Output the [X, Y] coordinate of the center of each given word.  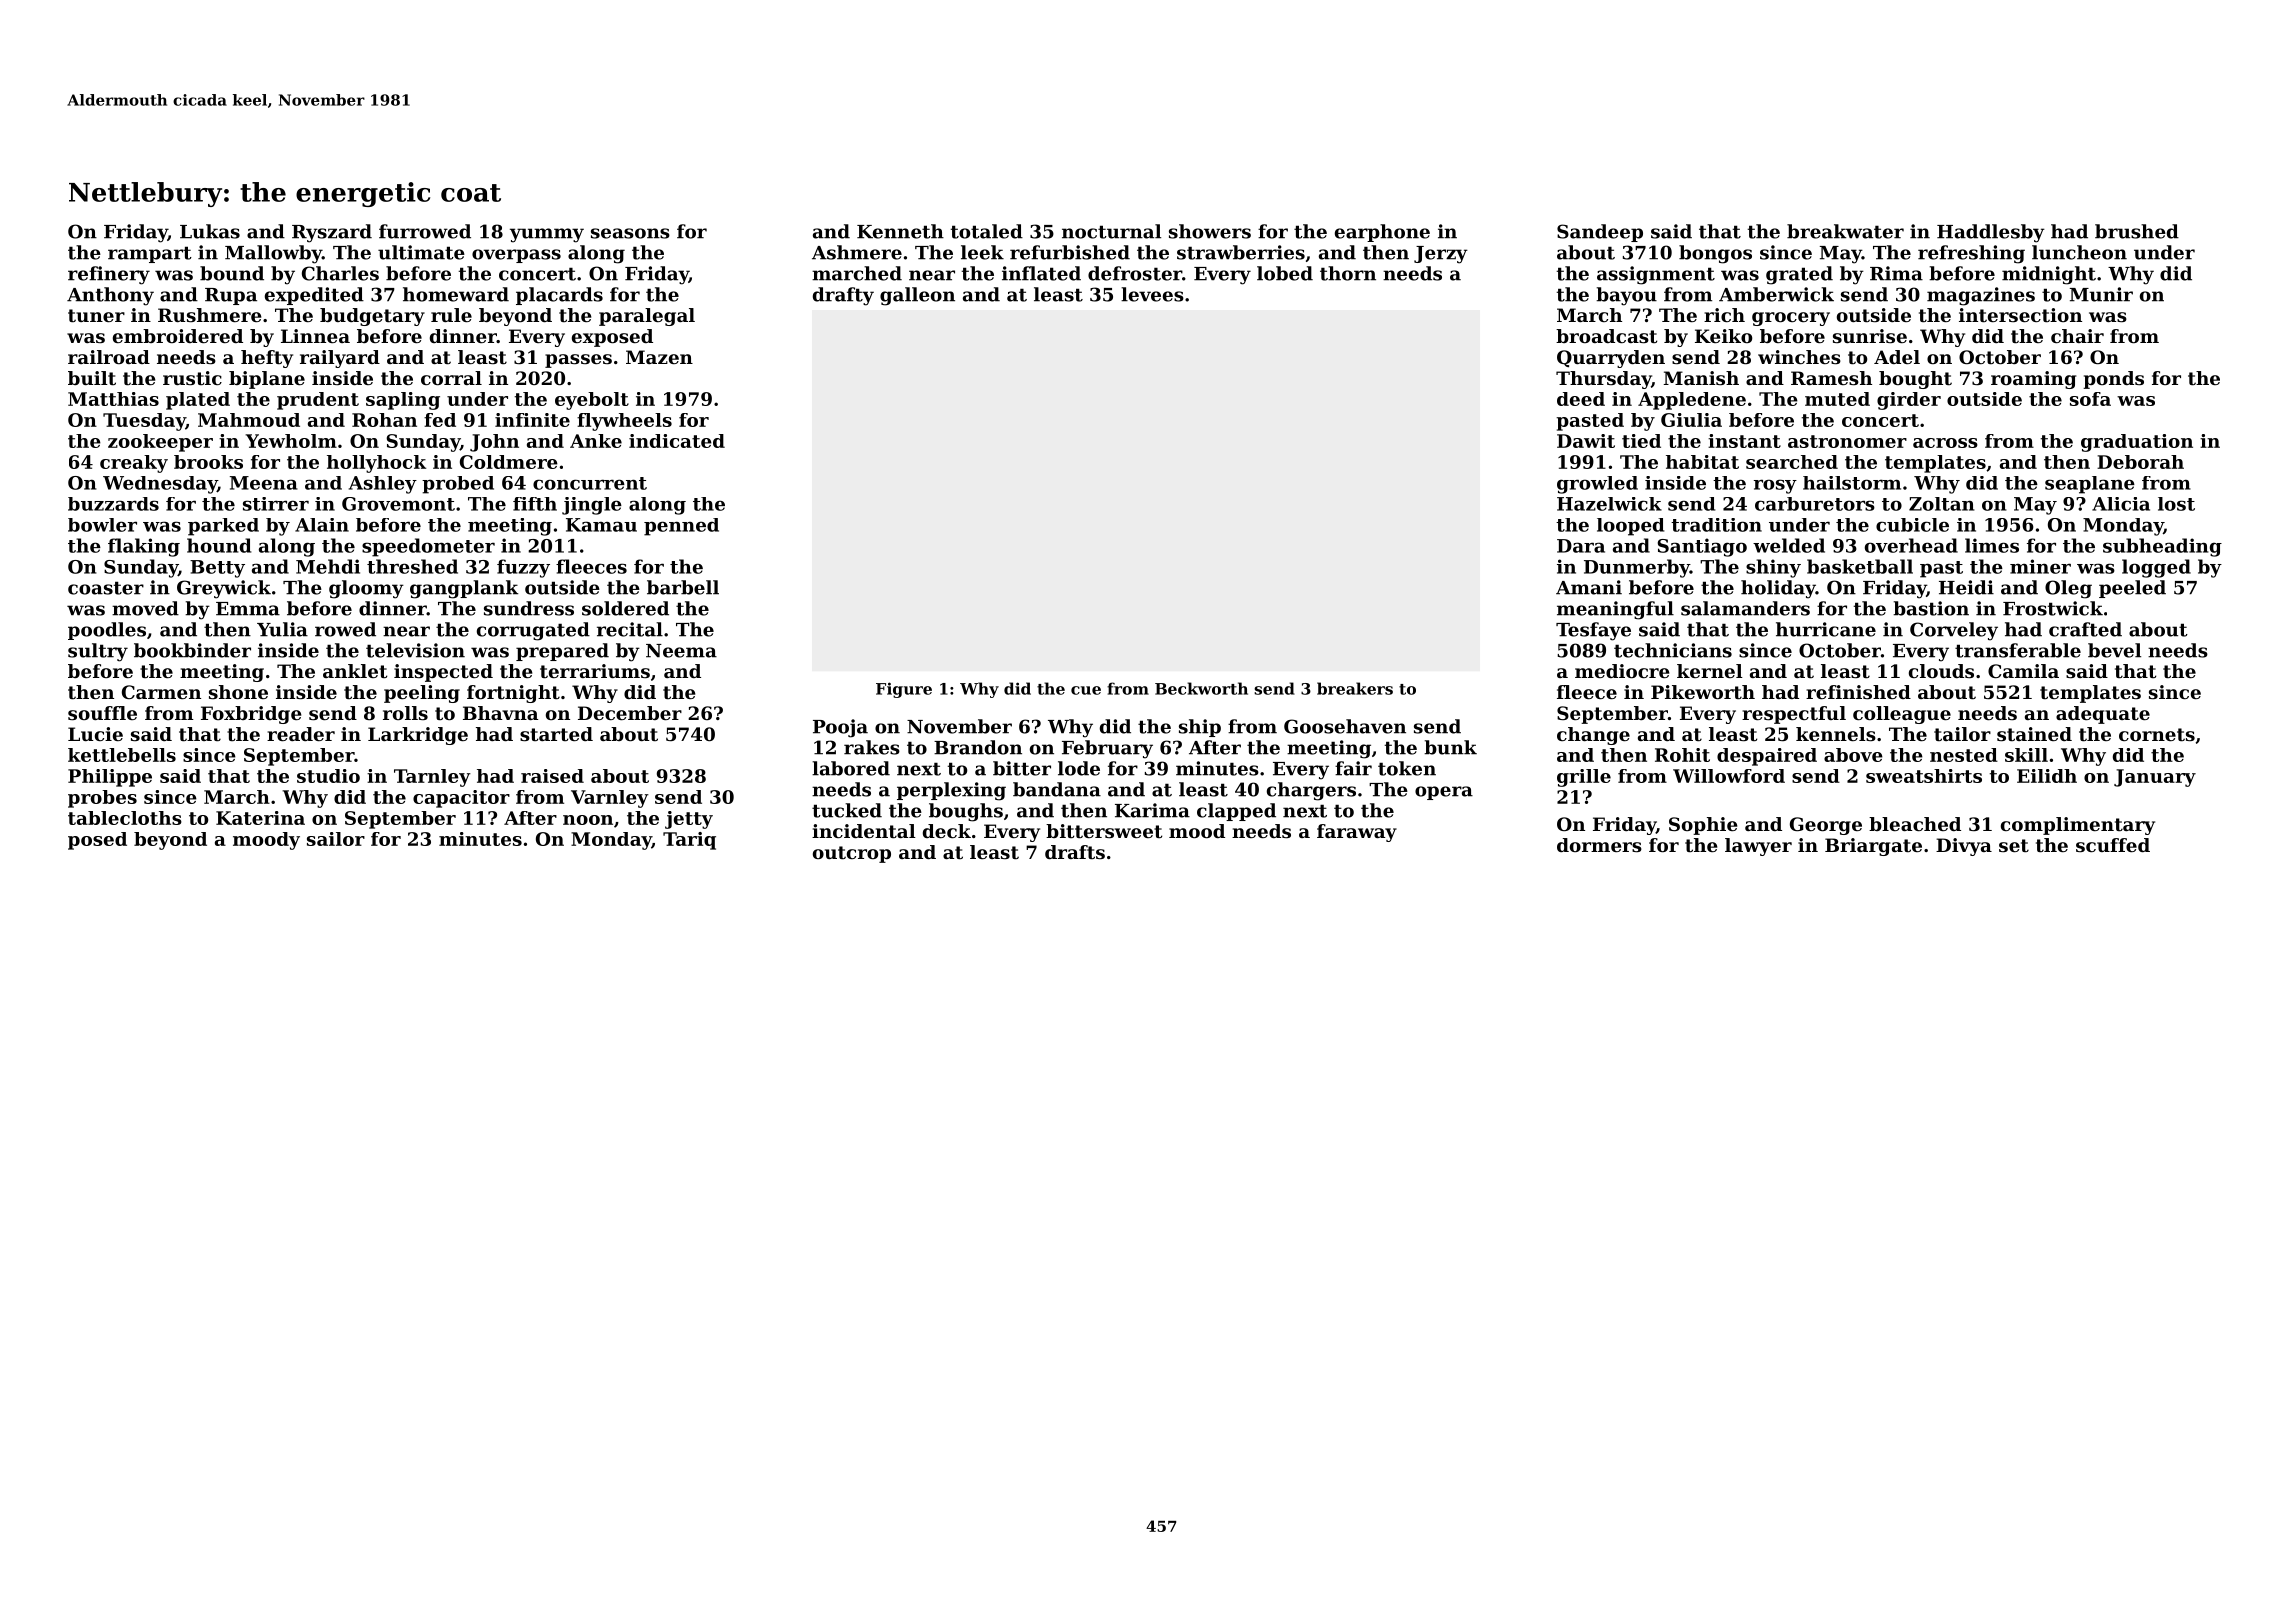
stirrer [276, 504]
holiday [1778, 589]
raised [552, 776]
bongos [1715, 254]
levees [1152, 294]
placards [559, 296]
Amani [1589, 587]
